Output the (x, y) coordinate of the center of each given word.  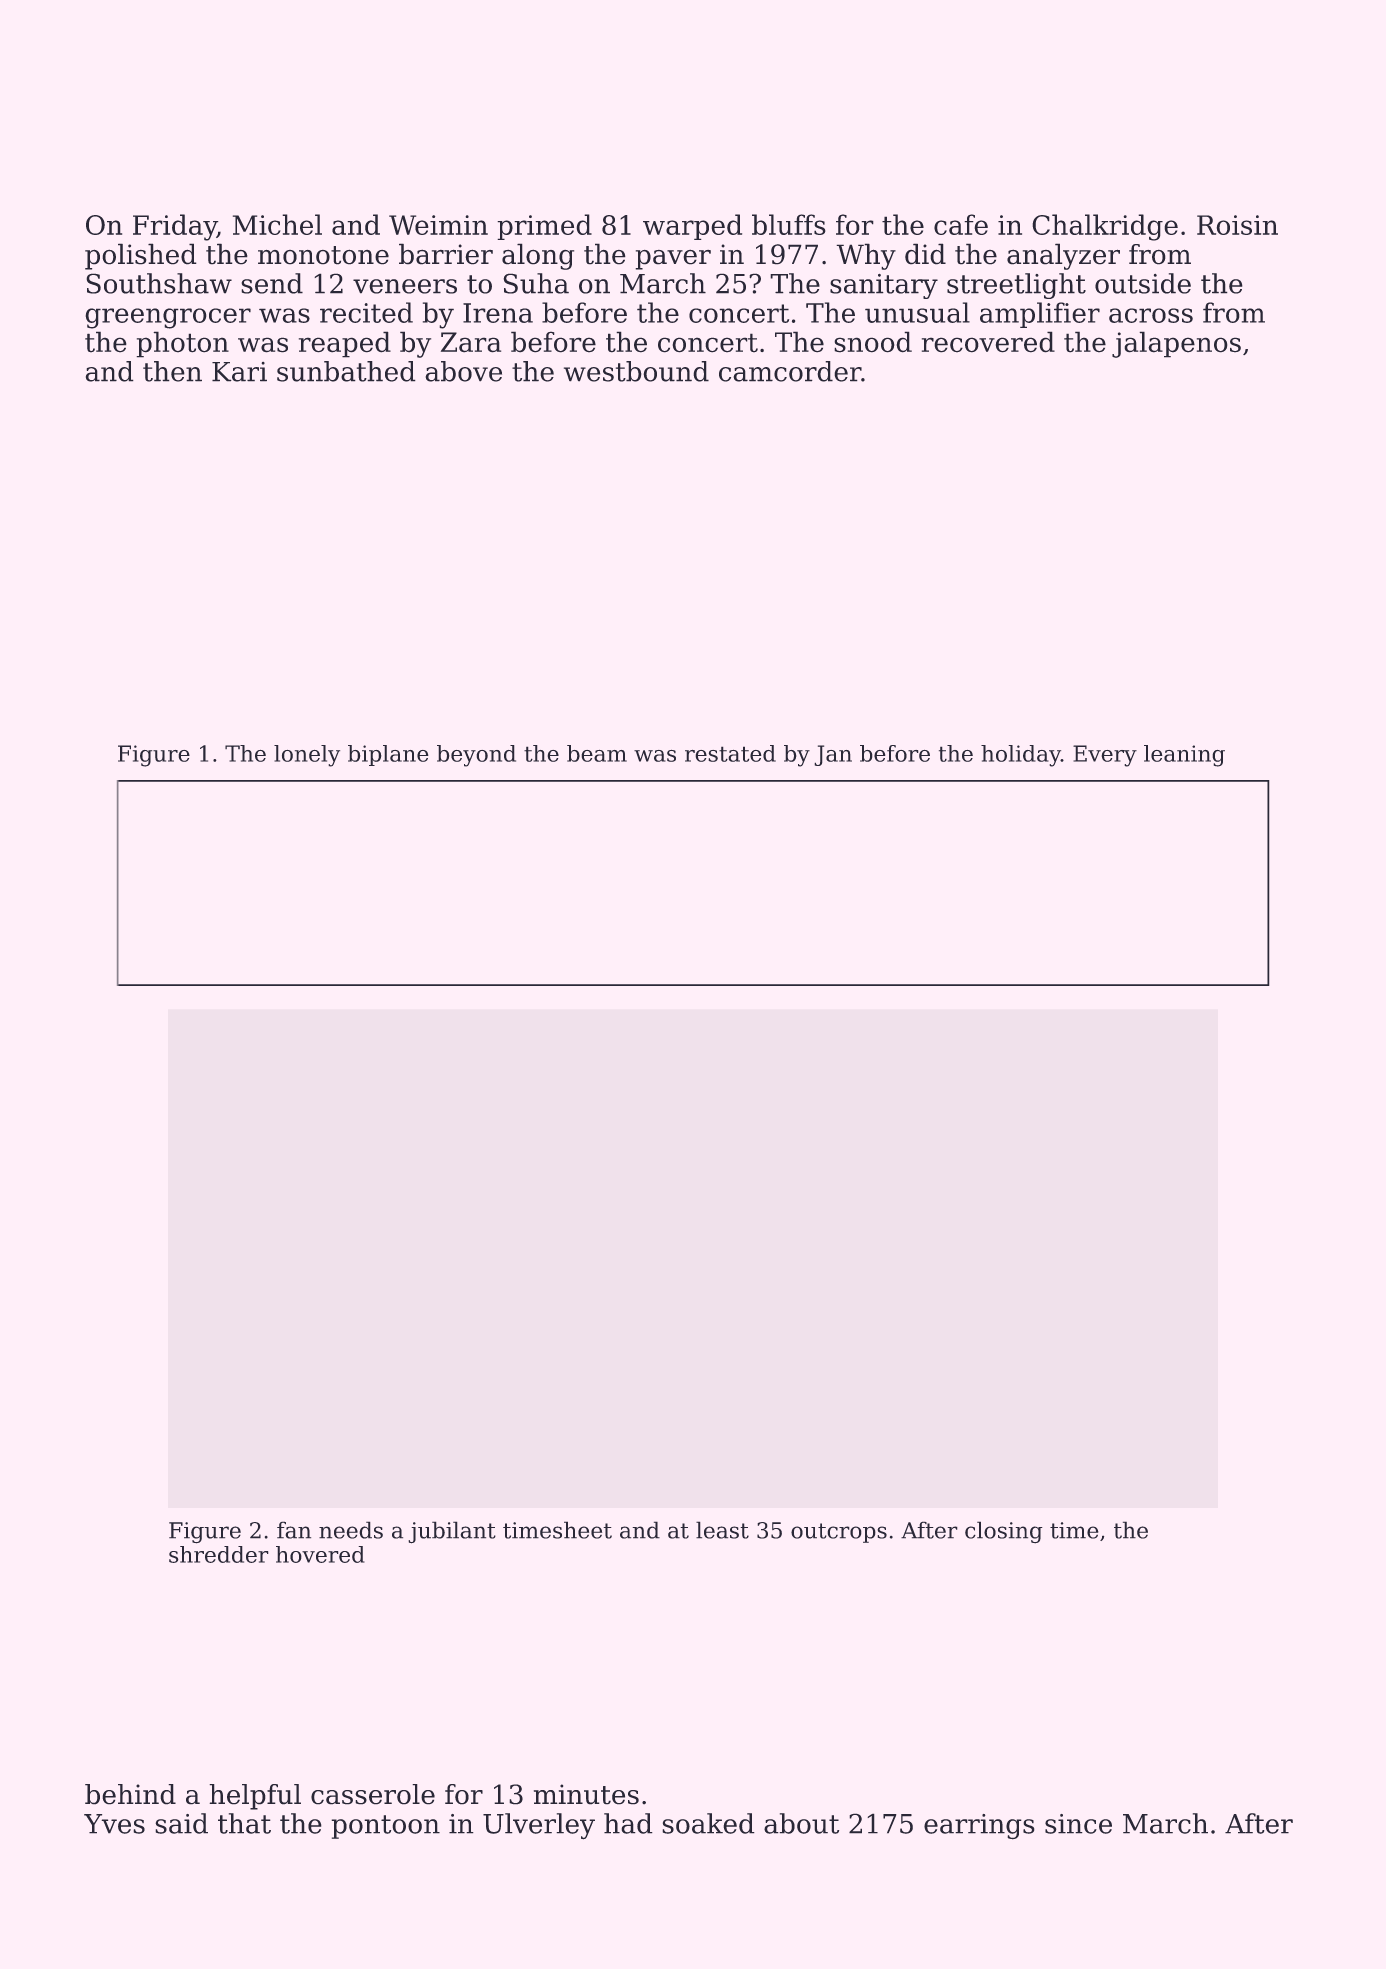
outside (1143, 283)
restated (730, 753)
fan (294, 1530)
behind (130, 1794)
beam (597, 753)
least (722, 1530)
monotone (323, 255)
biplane (388, 755)
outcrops (839, 1533)
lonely (307, 756)
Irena (498, 313)
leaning (1184, 756)
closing (1004, 1532)
